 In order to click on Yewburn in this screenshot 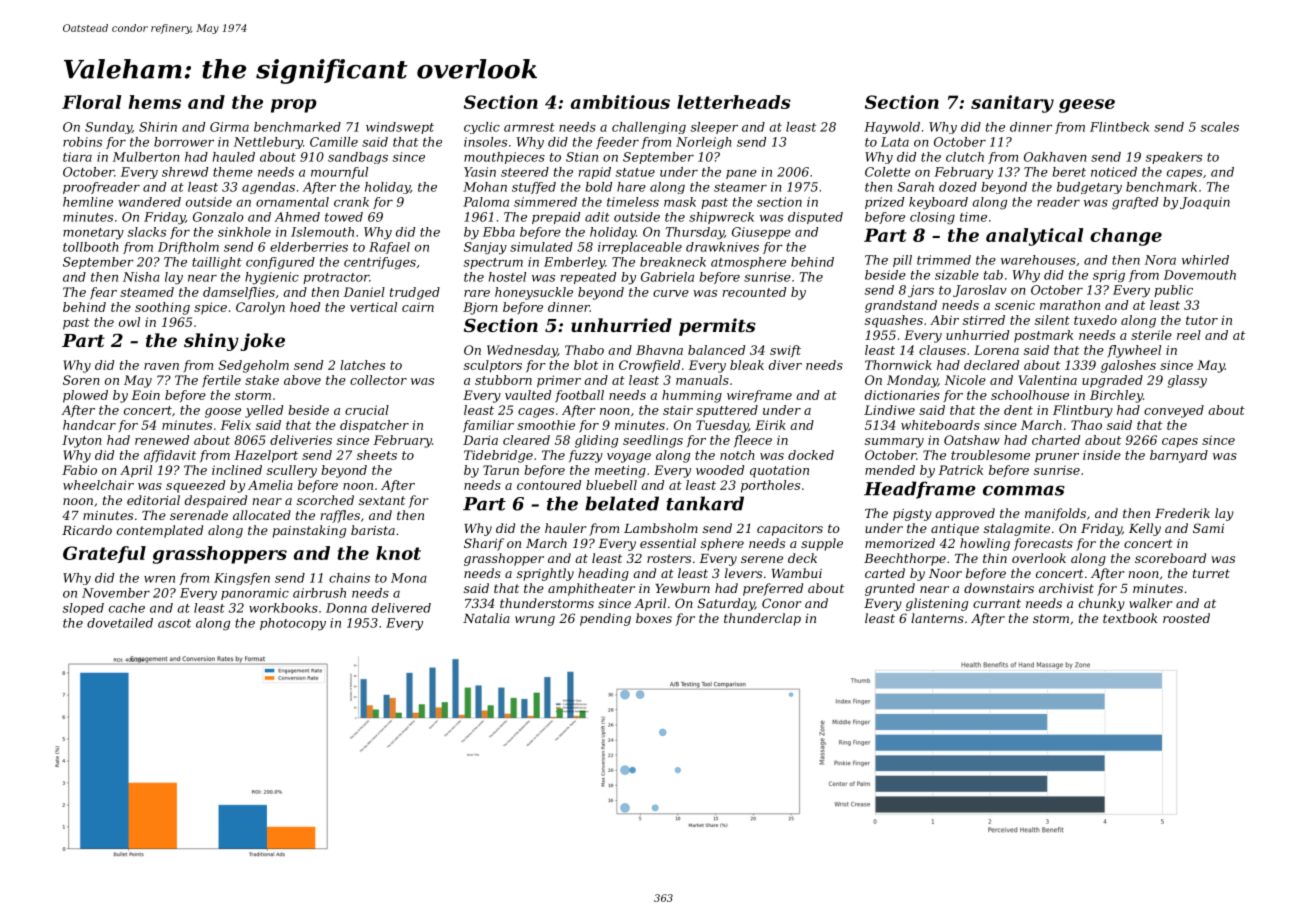, I will do `click(682, 588)`.
